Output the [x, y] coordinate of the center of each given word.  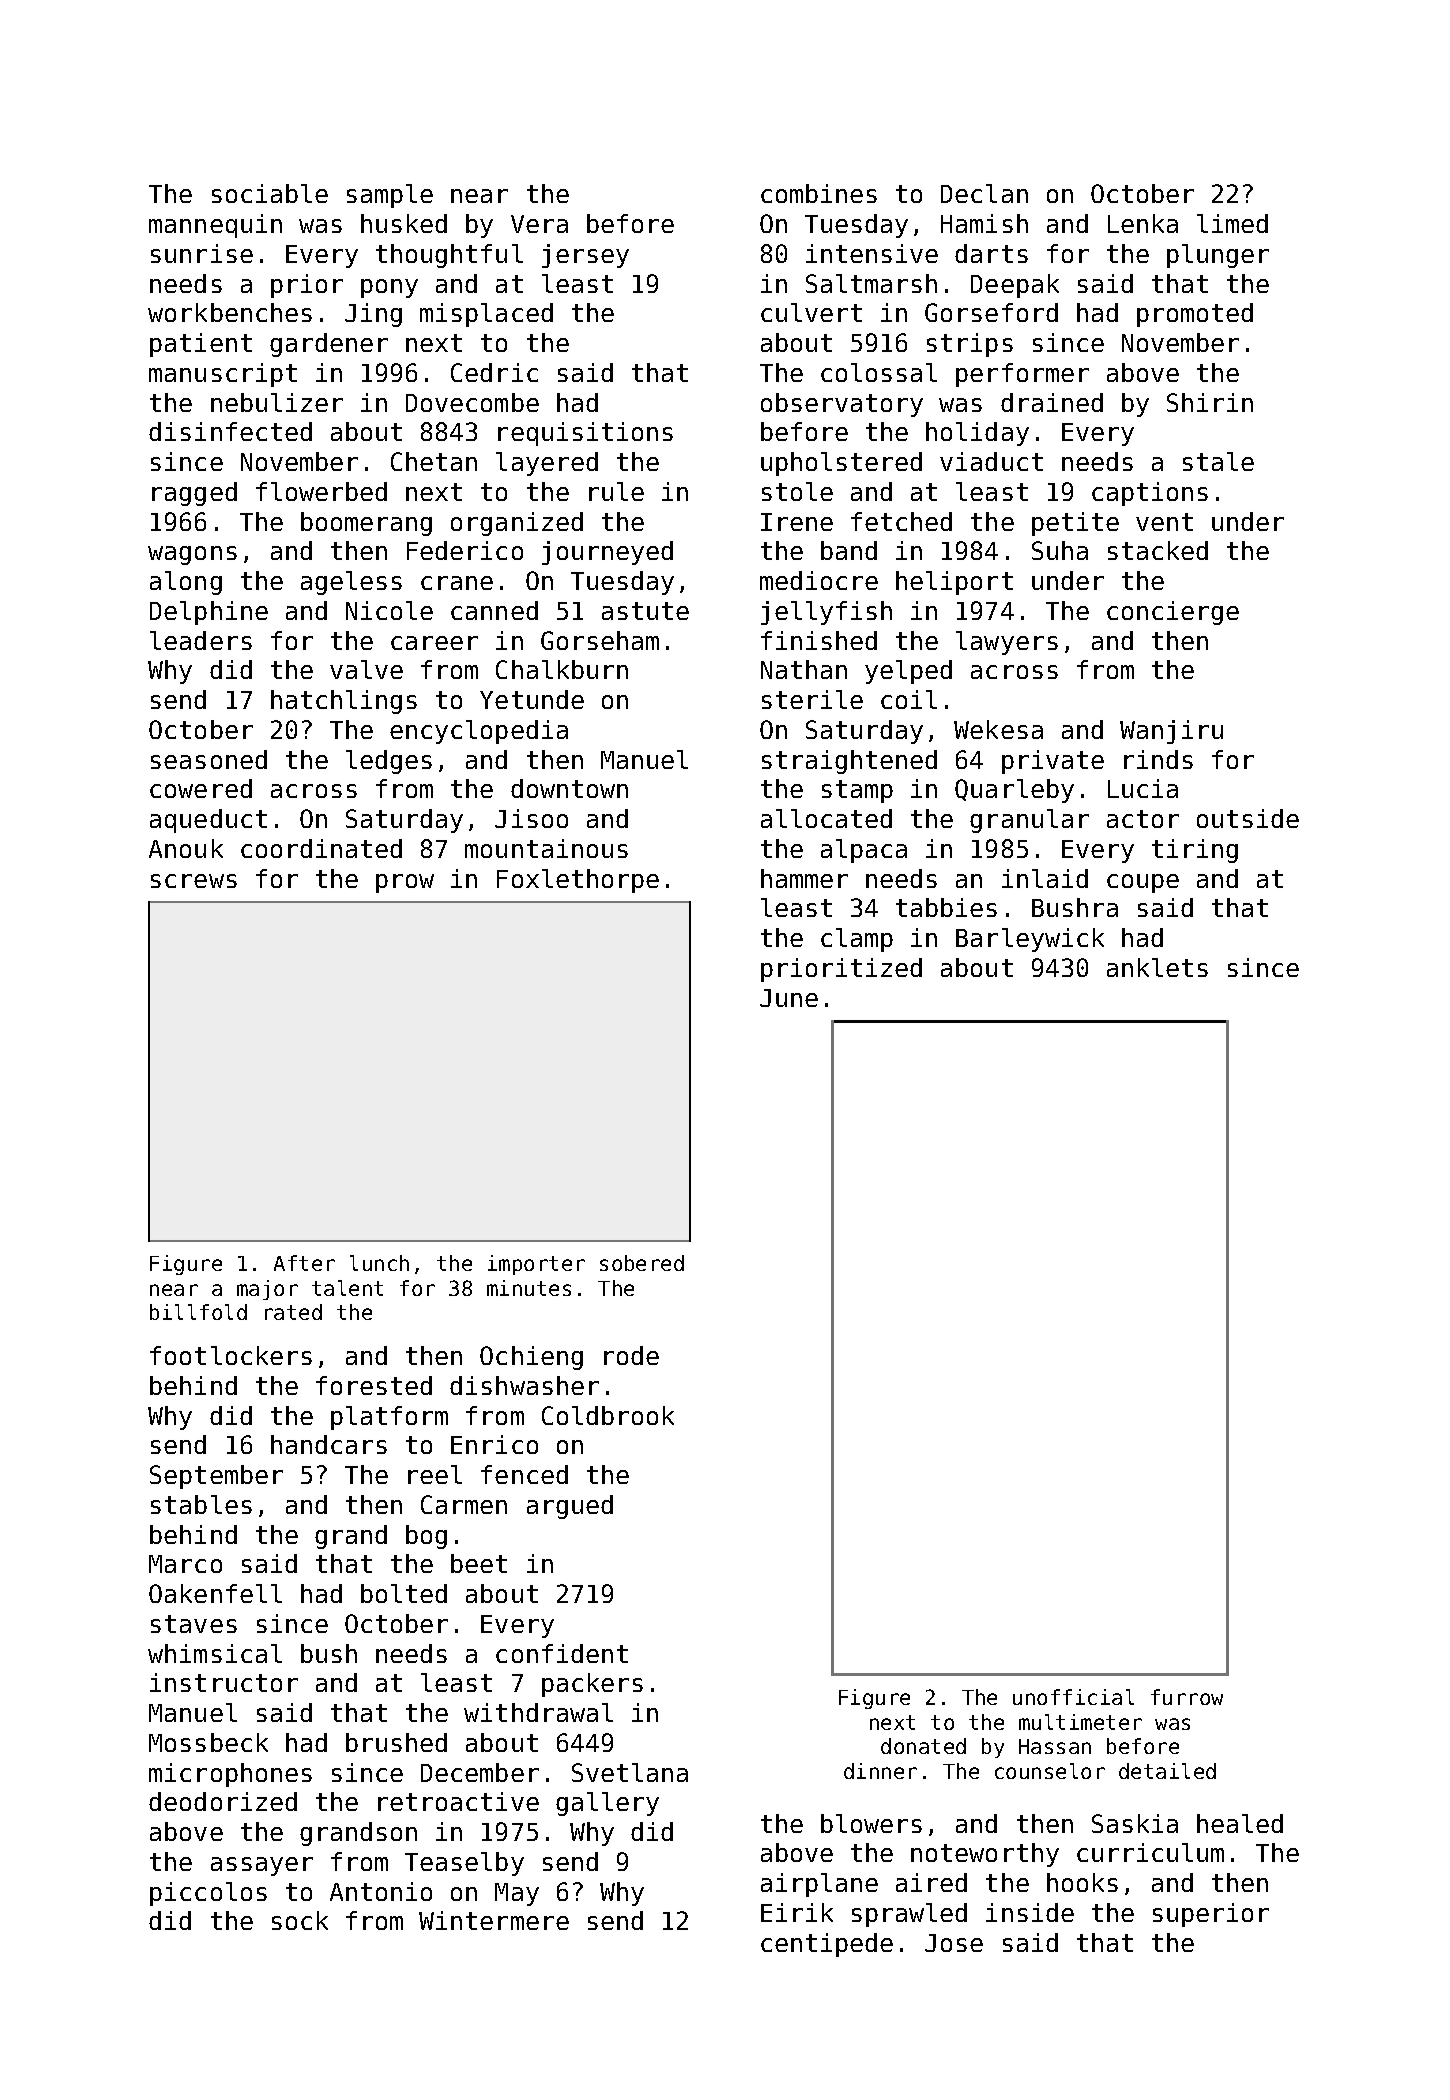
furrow [1187, 1697]
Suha [1060, 550]
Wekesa [998, 729]
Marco [185, 1564]
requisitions [585, 434]
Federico [465, 550]
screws [194, 881]
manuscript [223, 375]
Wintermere [494, 1920]
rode [631, 1355]
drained [1052, 402]
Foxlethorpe [578, 881]
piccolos [208, 1894]
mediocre [819, 580]
